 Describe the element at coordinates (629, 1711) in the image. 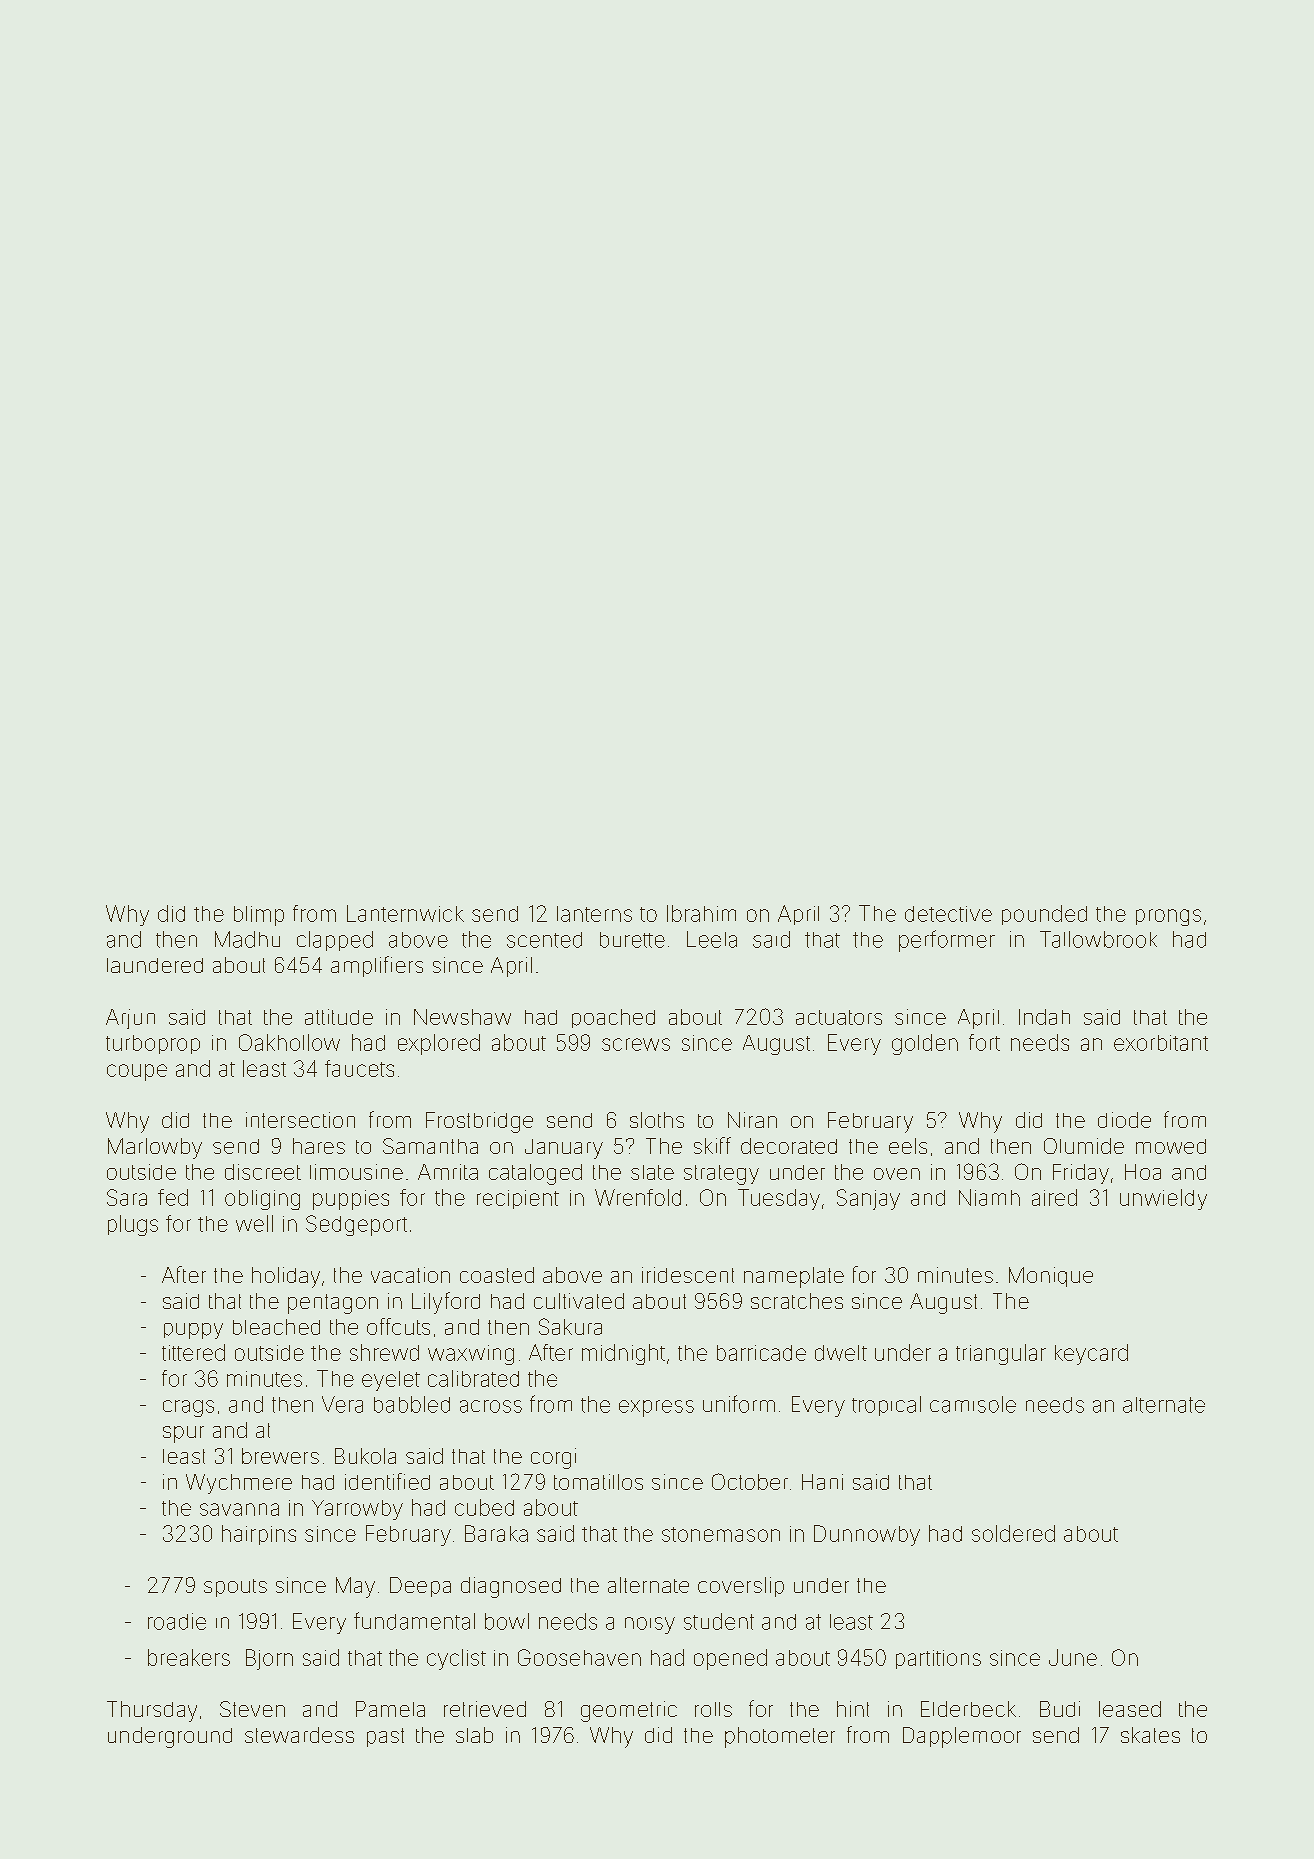

I see `geometric` at that location.
